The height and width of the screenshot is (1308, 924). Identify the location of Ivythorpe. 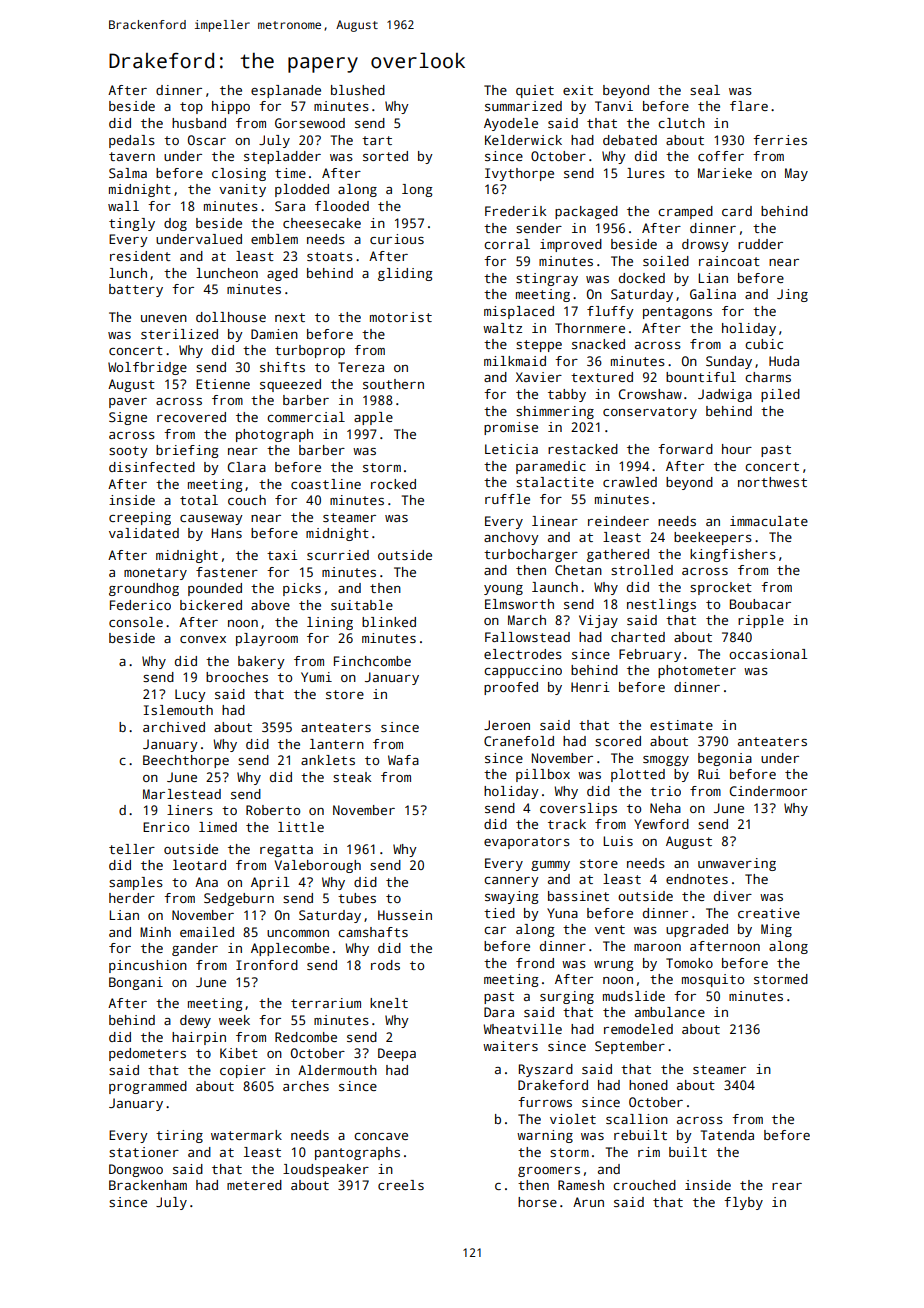
(519, 174).
